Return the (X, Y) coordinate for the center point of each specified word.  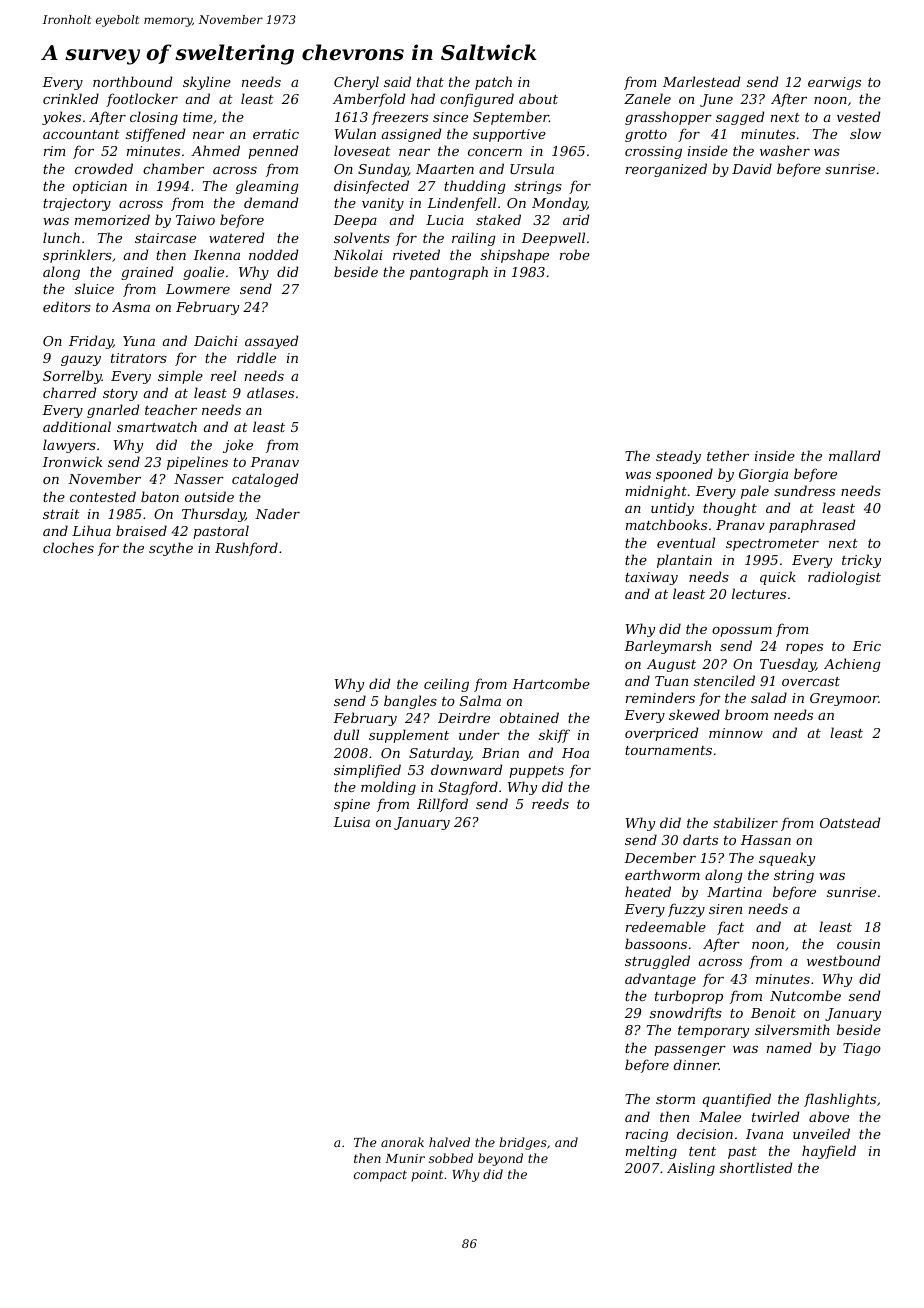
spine (352, 805)
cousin (858, 944)
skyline (207, 83)
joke (238, 446)
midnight (656, 492)
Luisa (351, 822)
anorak (402, 1142)
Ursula (532, 168)
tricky (861, 561)
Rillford (442, 805)
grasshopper (668, 118)
